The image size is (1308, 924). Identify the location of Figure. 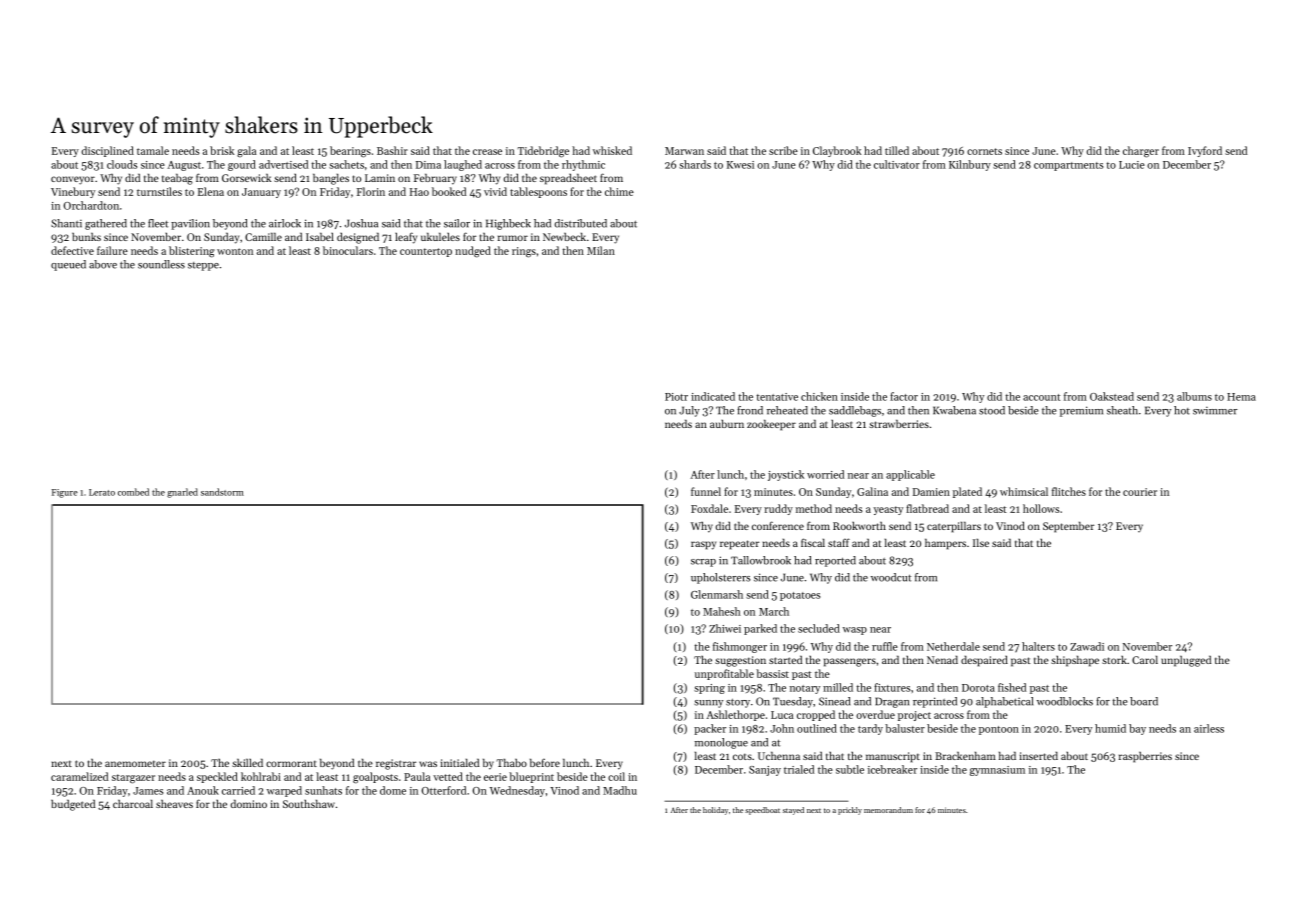
(65, 493).
